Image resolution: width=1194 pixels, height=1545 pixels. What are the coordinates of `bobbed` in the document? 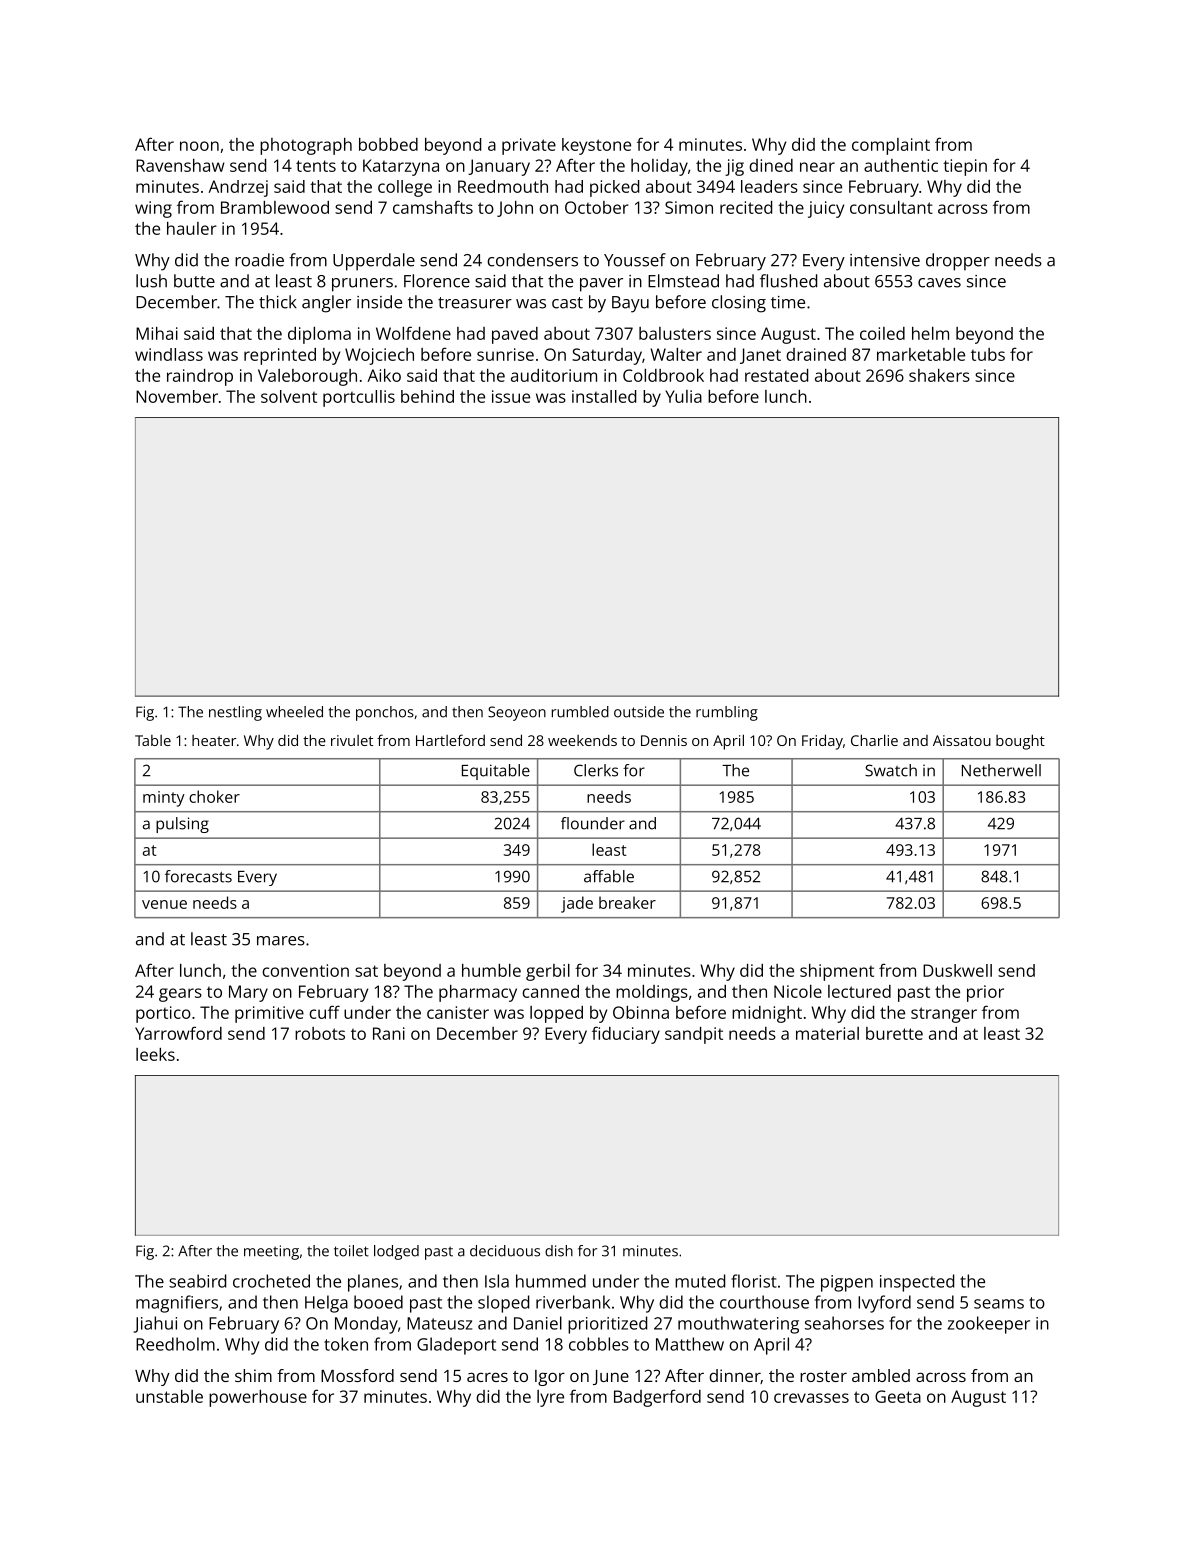 It's located at (388, 144).
